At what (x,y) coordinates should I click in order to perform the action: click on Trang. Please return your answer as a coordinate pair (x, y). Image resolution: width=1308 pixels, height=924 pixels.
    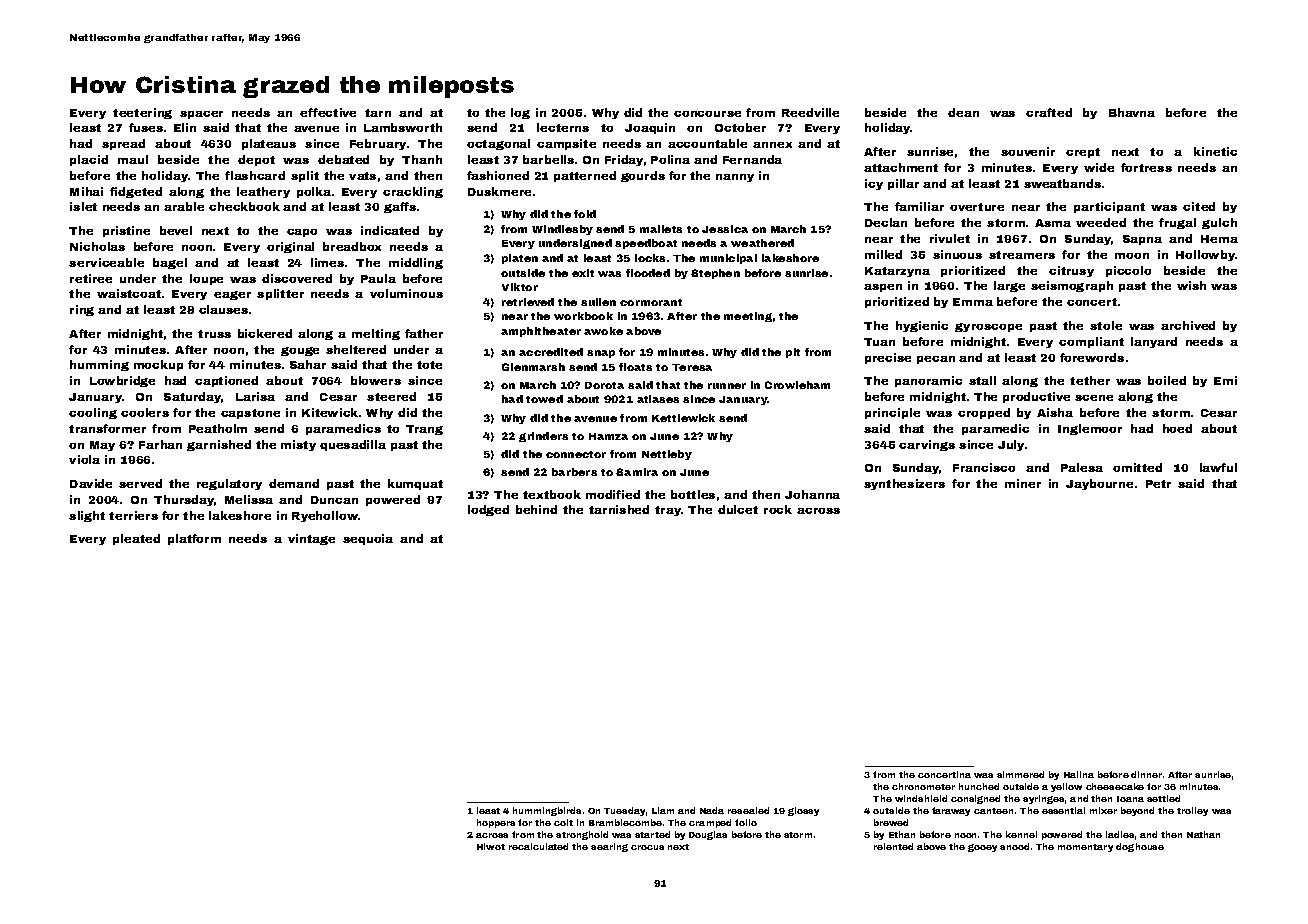
    Looking at the image, I should click on (424, 430).
